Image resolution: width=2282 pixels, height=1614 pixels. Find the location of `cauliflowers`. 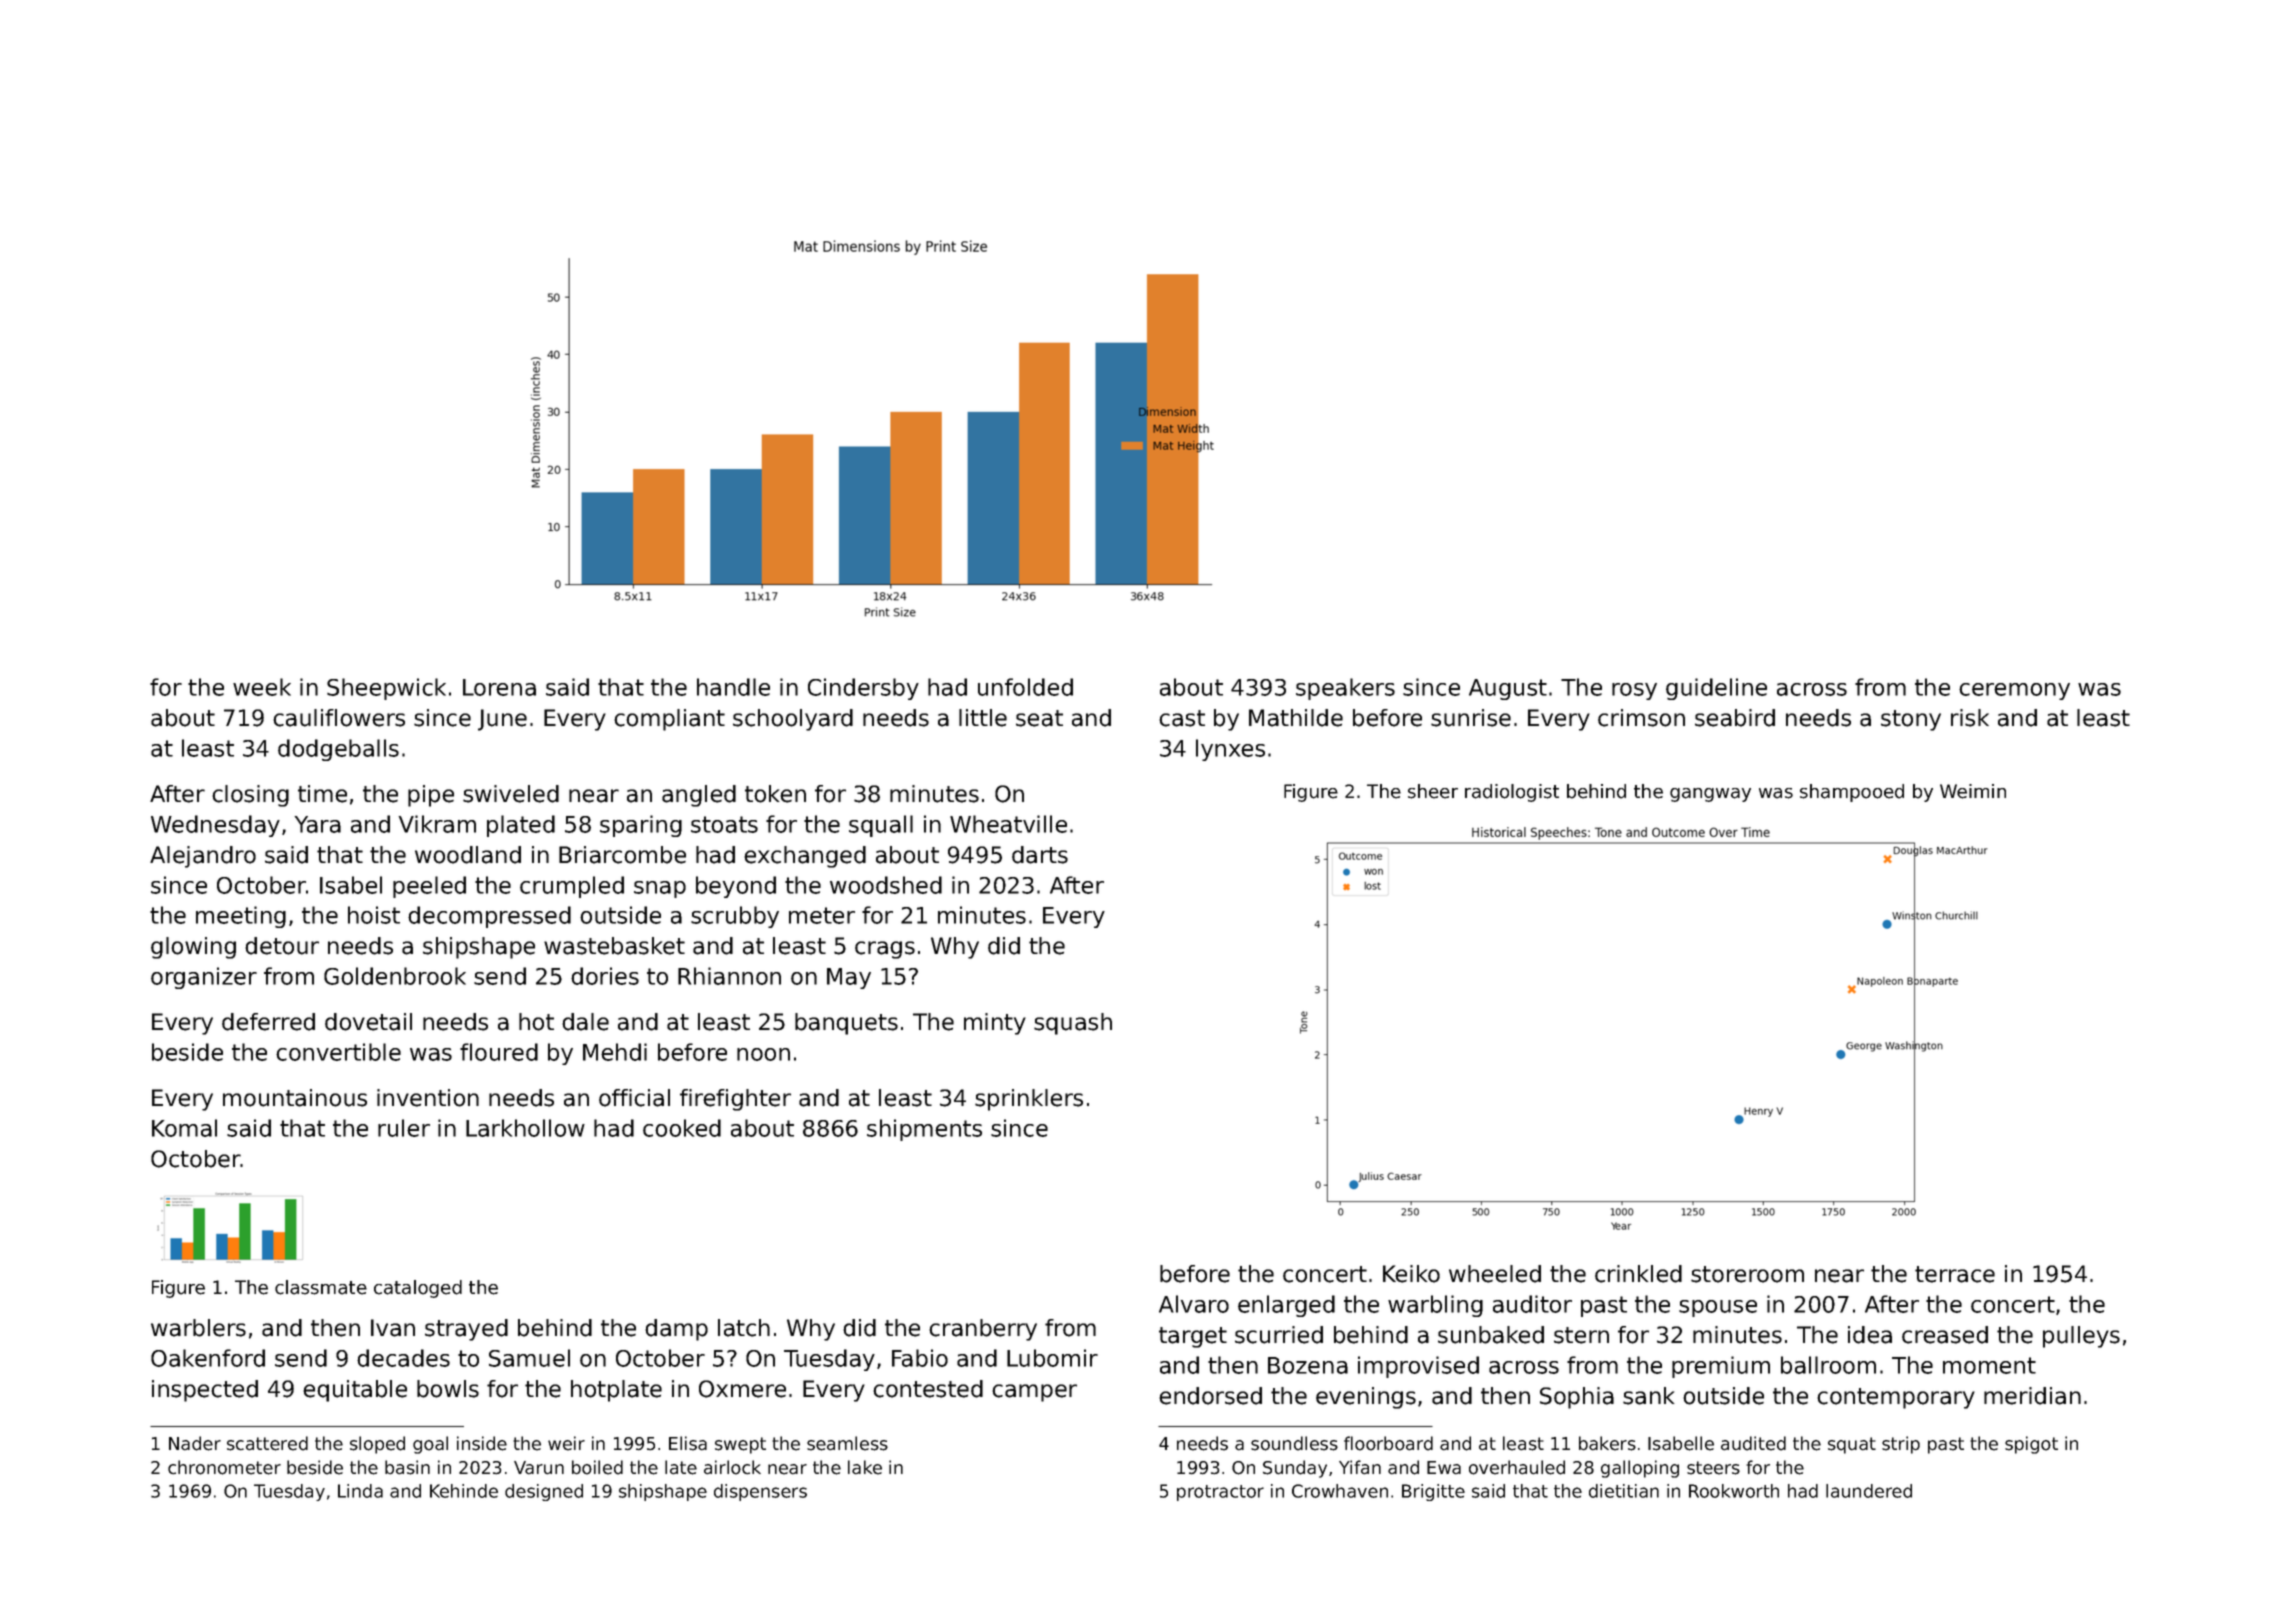

cauliflowers is located at coordinates (339, 718).
